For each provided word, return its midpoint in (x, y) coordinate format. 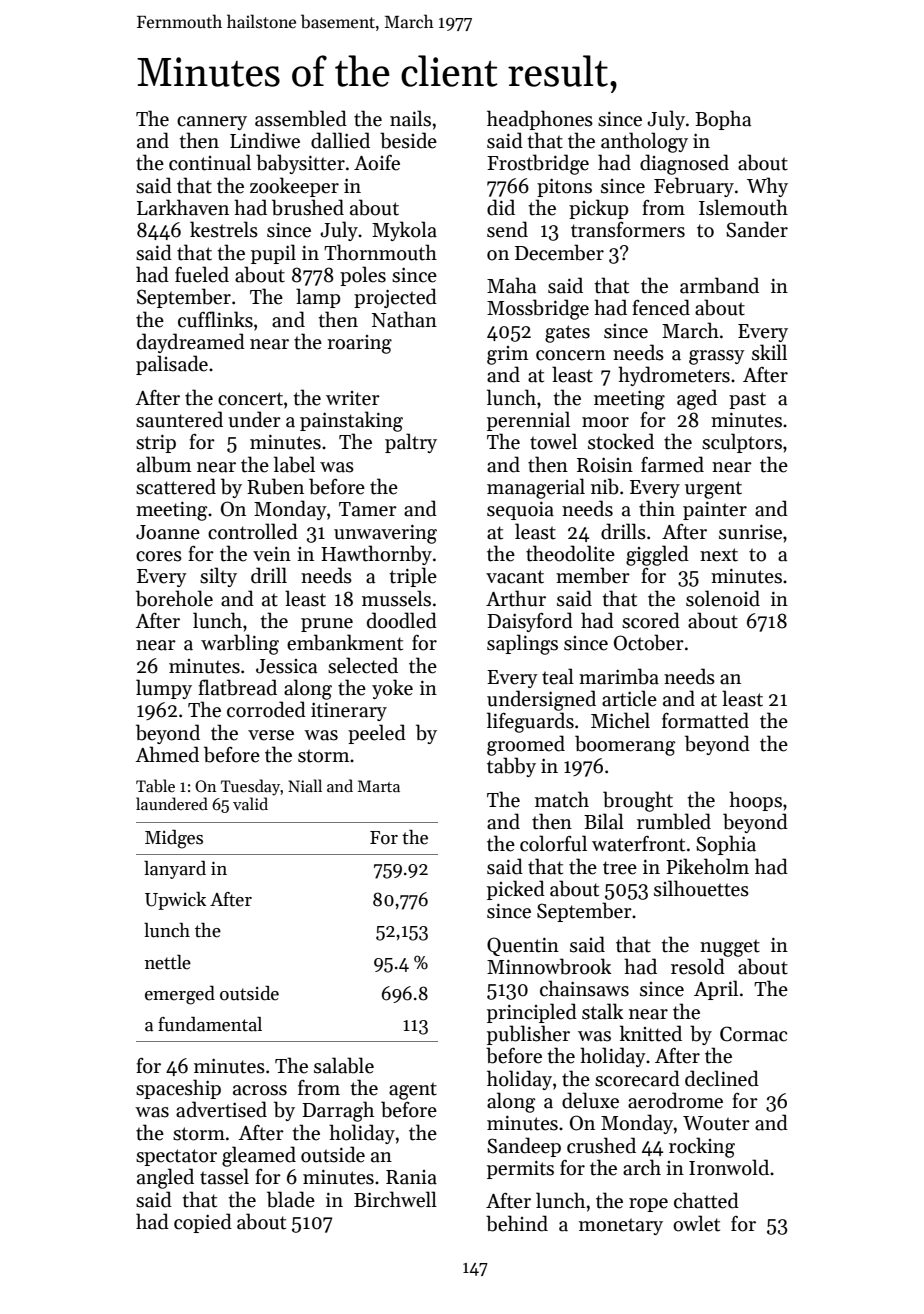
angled (165, 1178)
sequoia (520, 511)
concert (250, 399)
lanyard (175, 870)
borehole (174, 598)
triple (413, 577)
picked (516, 890)
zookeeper (294, 187)
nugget (730, 948)
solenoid (723, 598)
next (719, 555)
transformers (628, 229)
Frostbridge (538, 164)
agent (413, 1091)
